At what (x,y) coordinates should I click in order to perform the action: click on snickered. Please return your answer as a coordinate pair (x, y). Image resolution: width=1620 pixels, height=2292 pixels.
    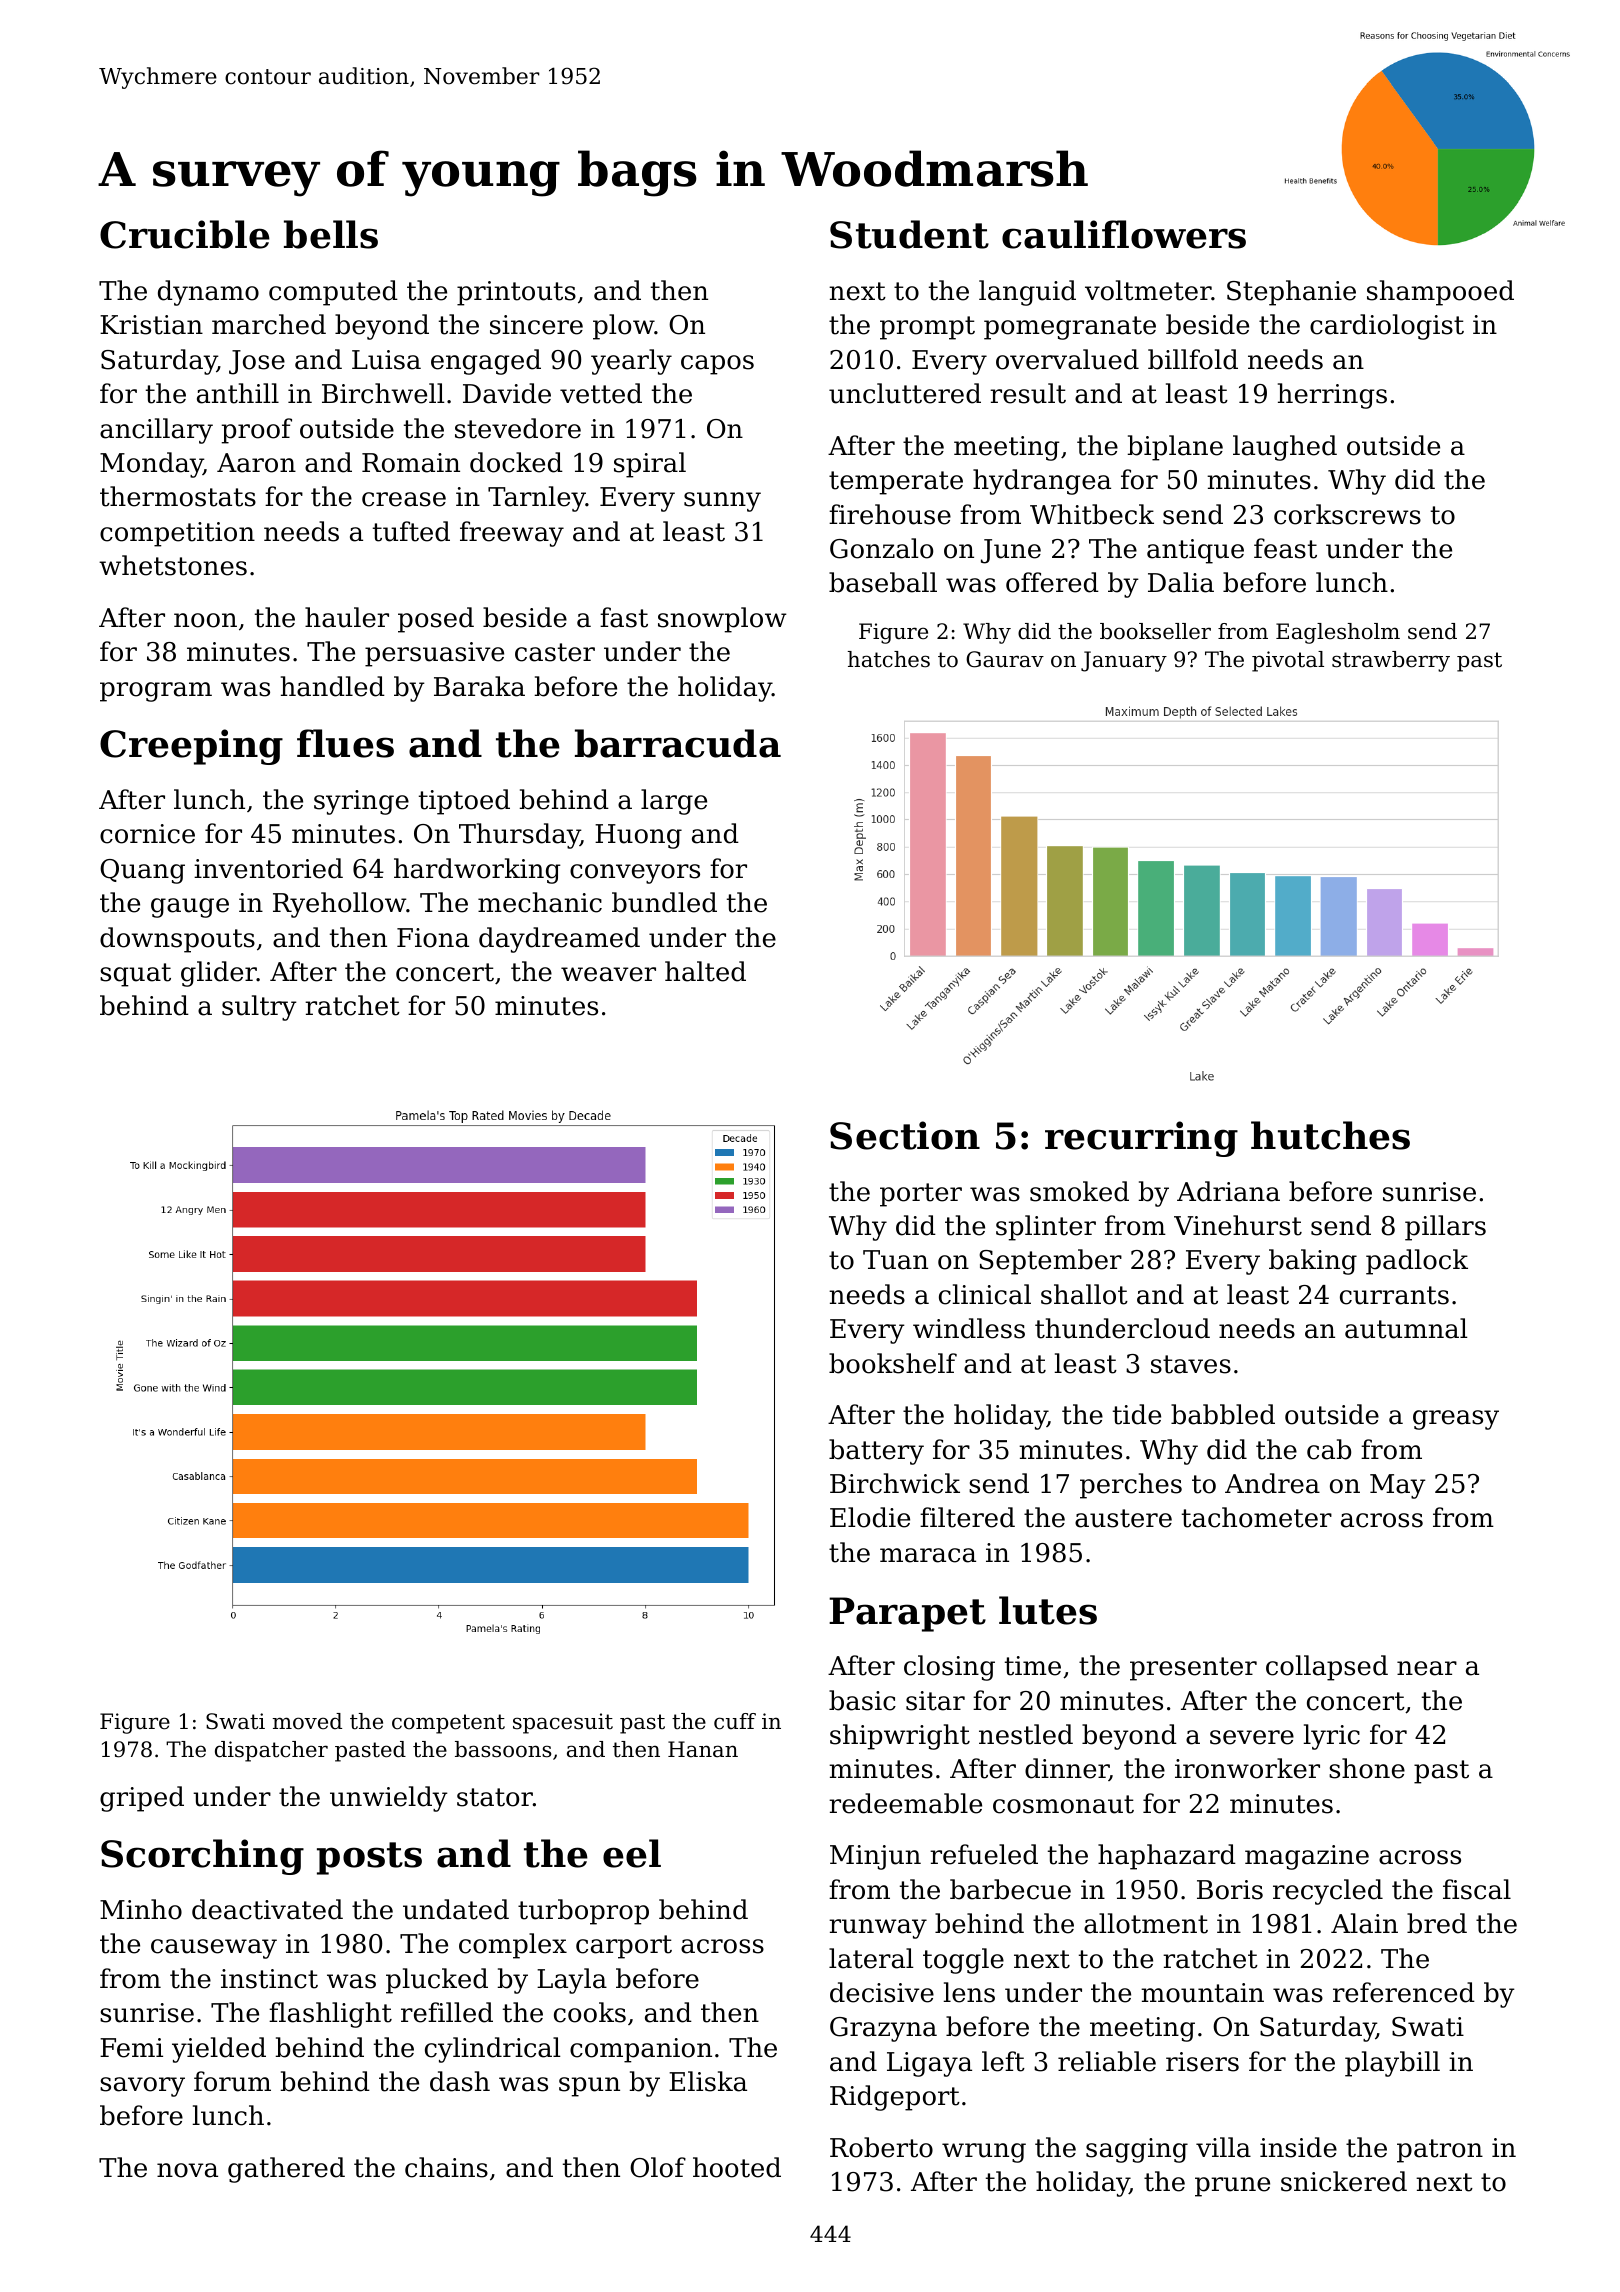
    Looking at the image, I should click on (1344, 2181).
